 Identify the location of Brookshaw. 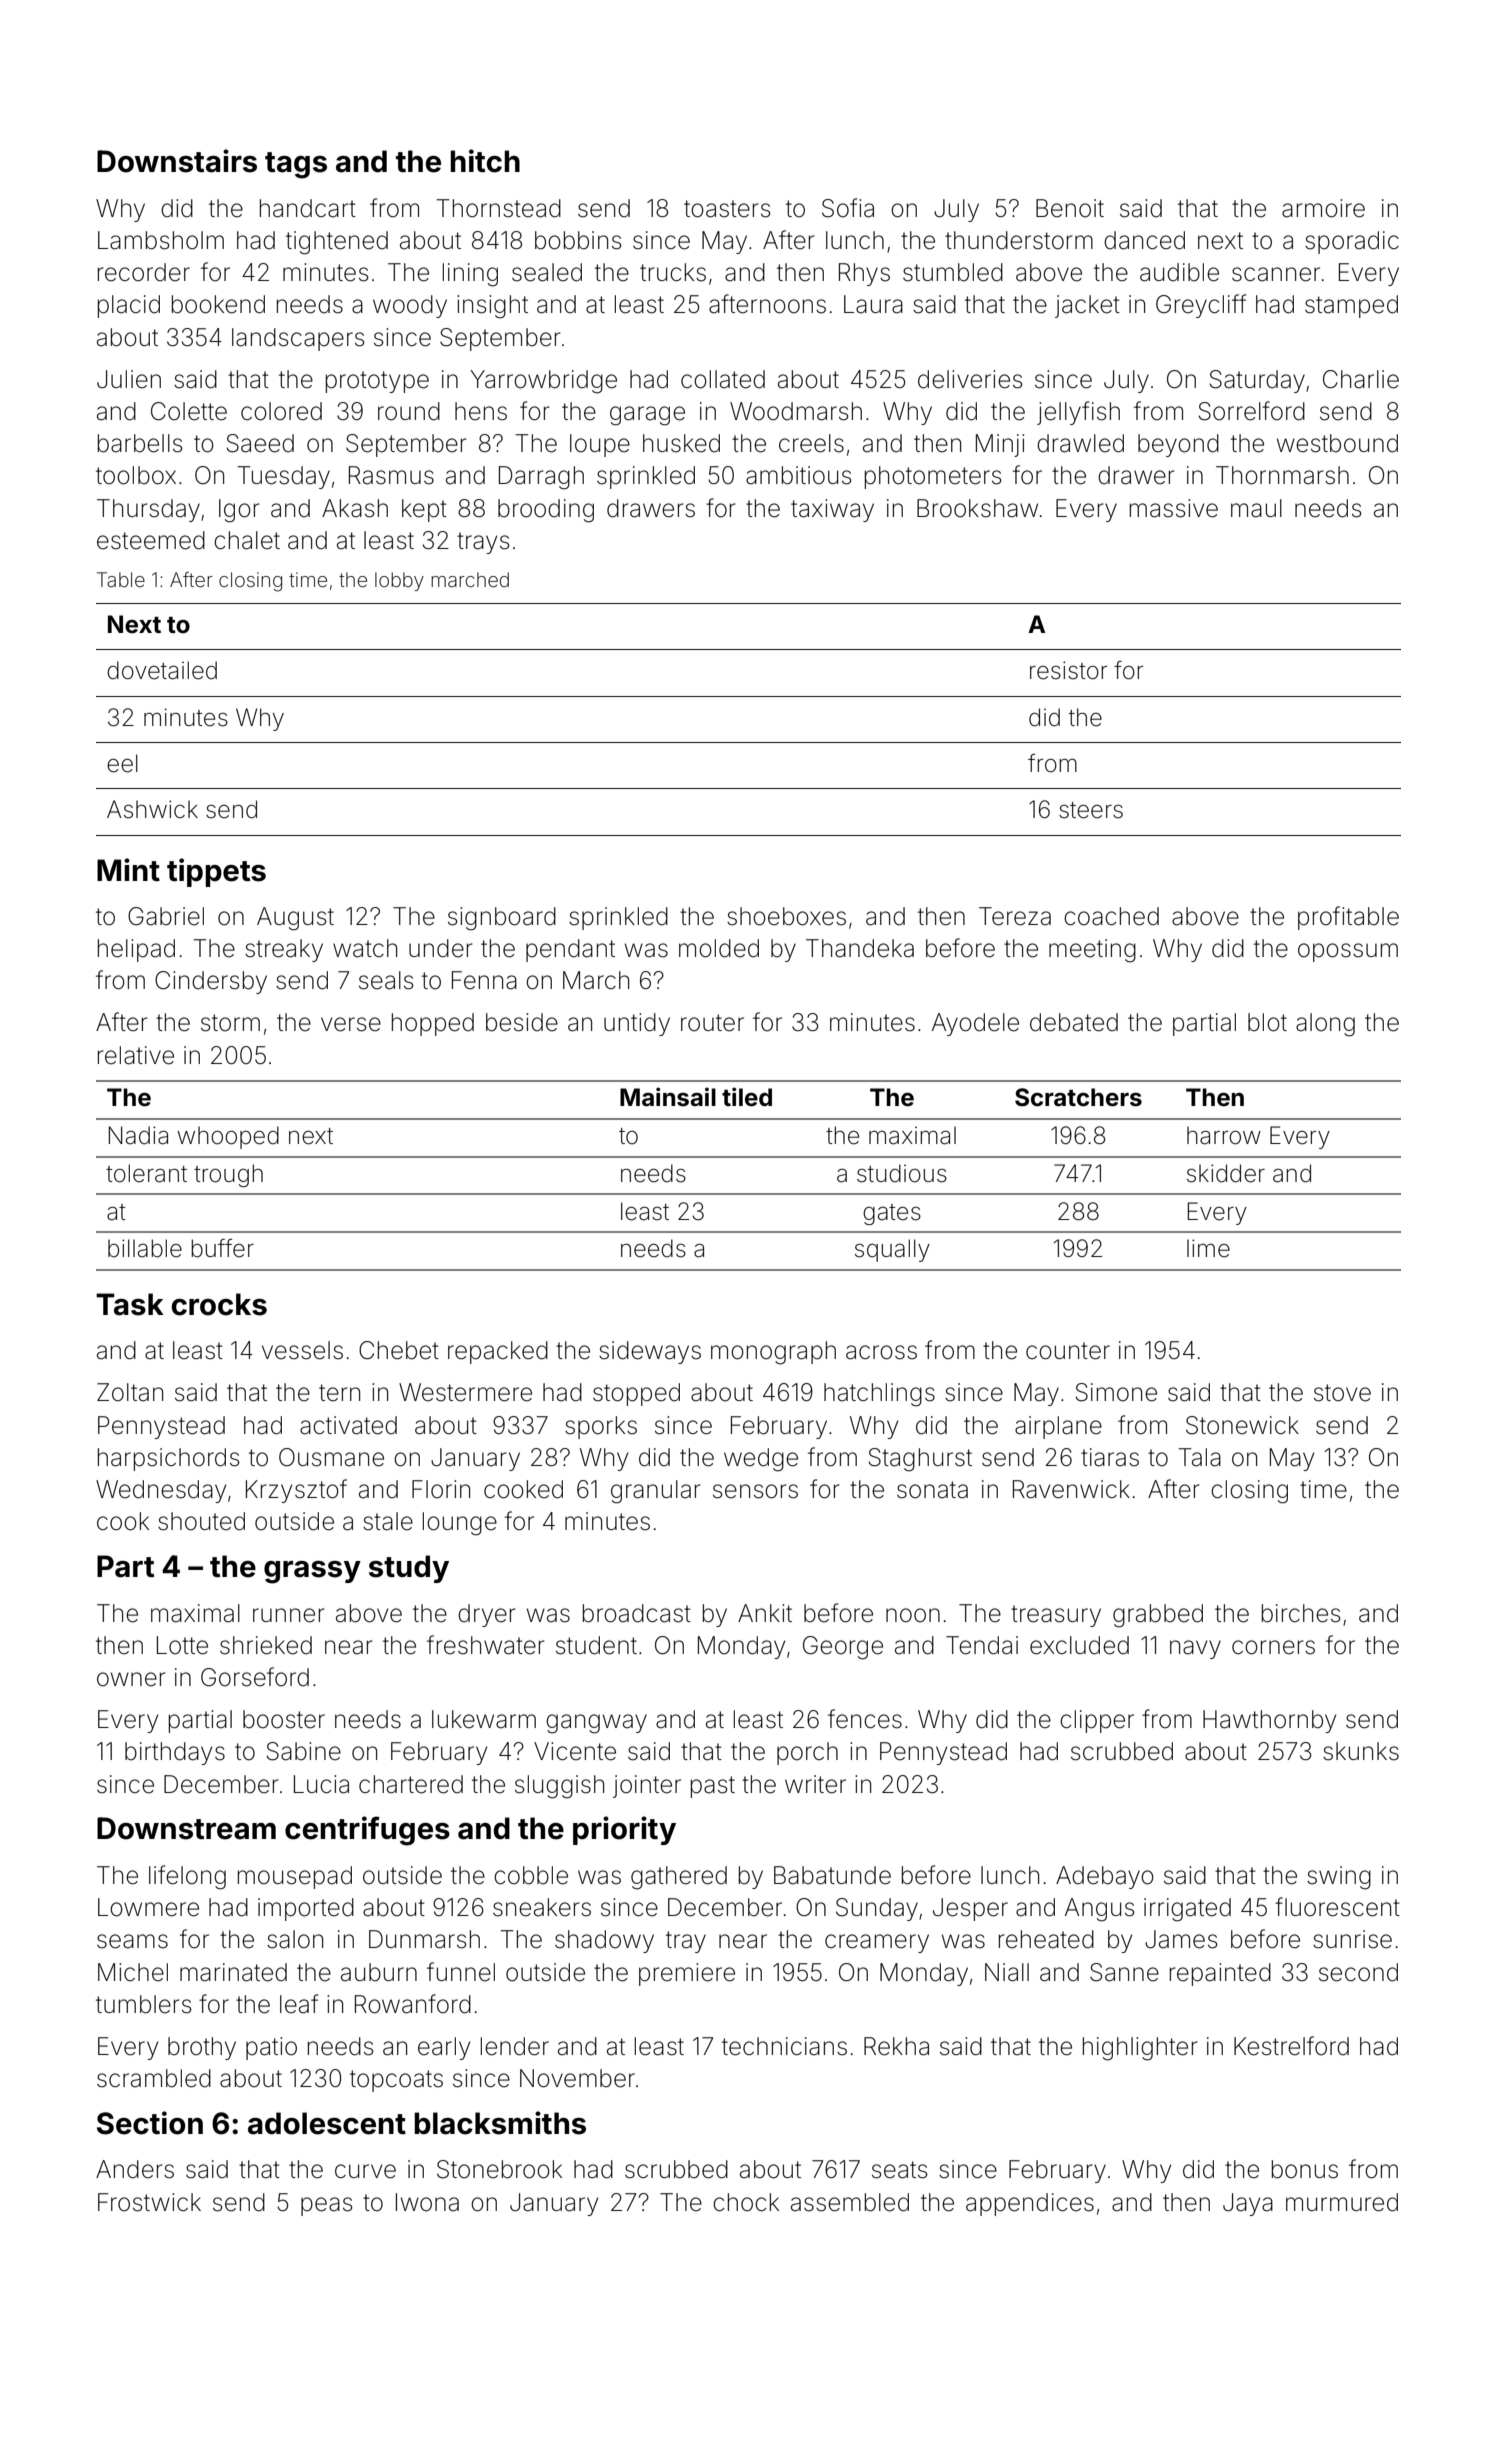
(977, 508).
